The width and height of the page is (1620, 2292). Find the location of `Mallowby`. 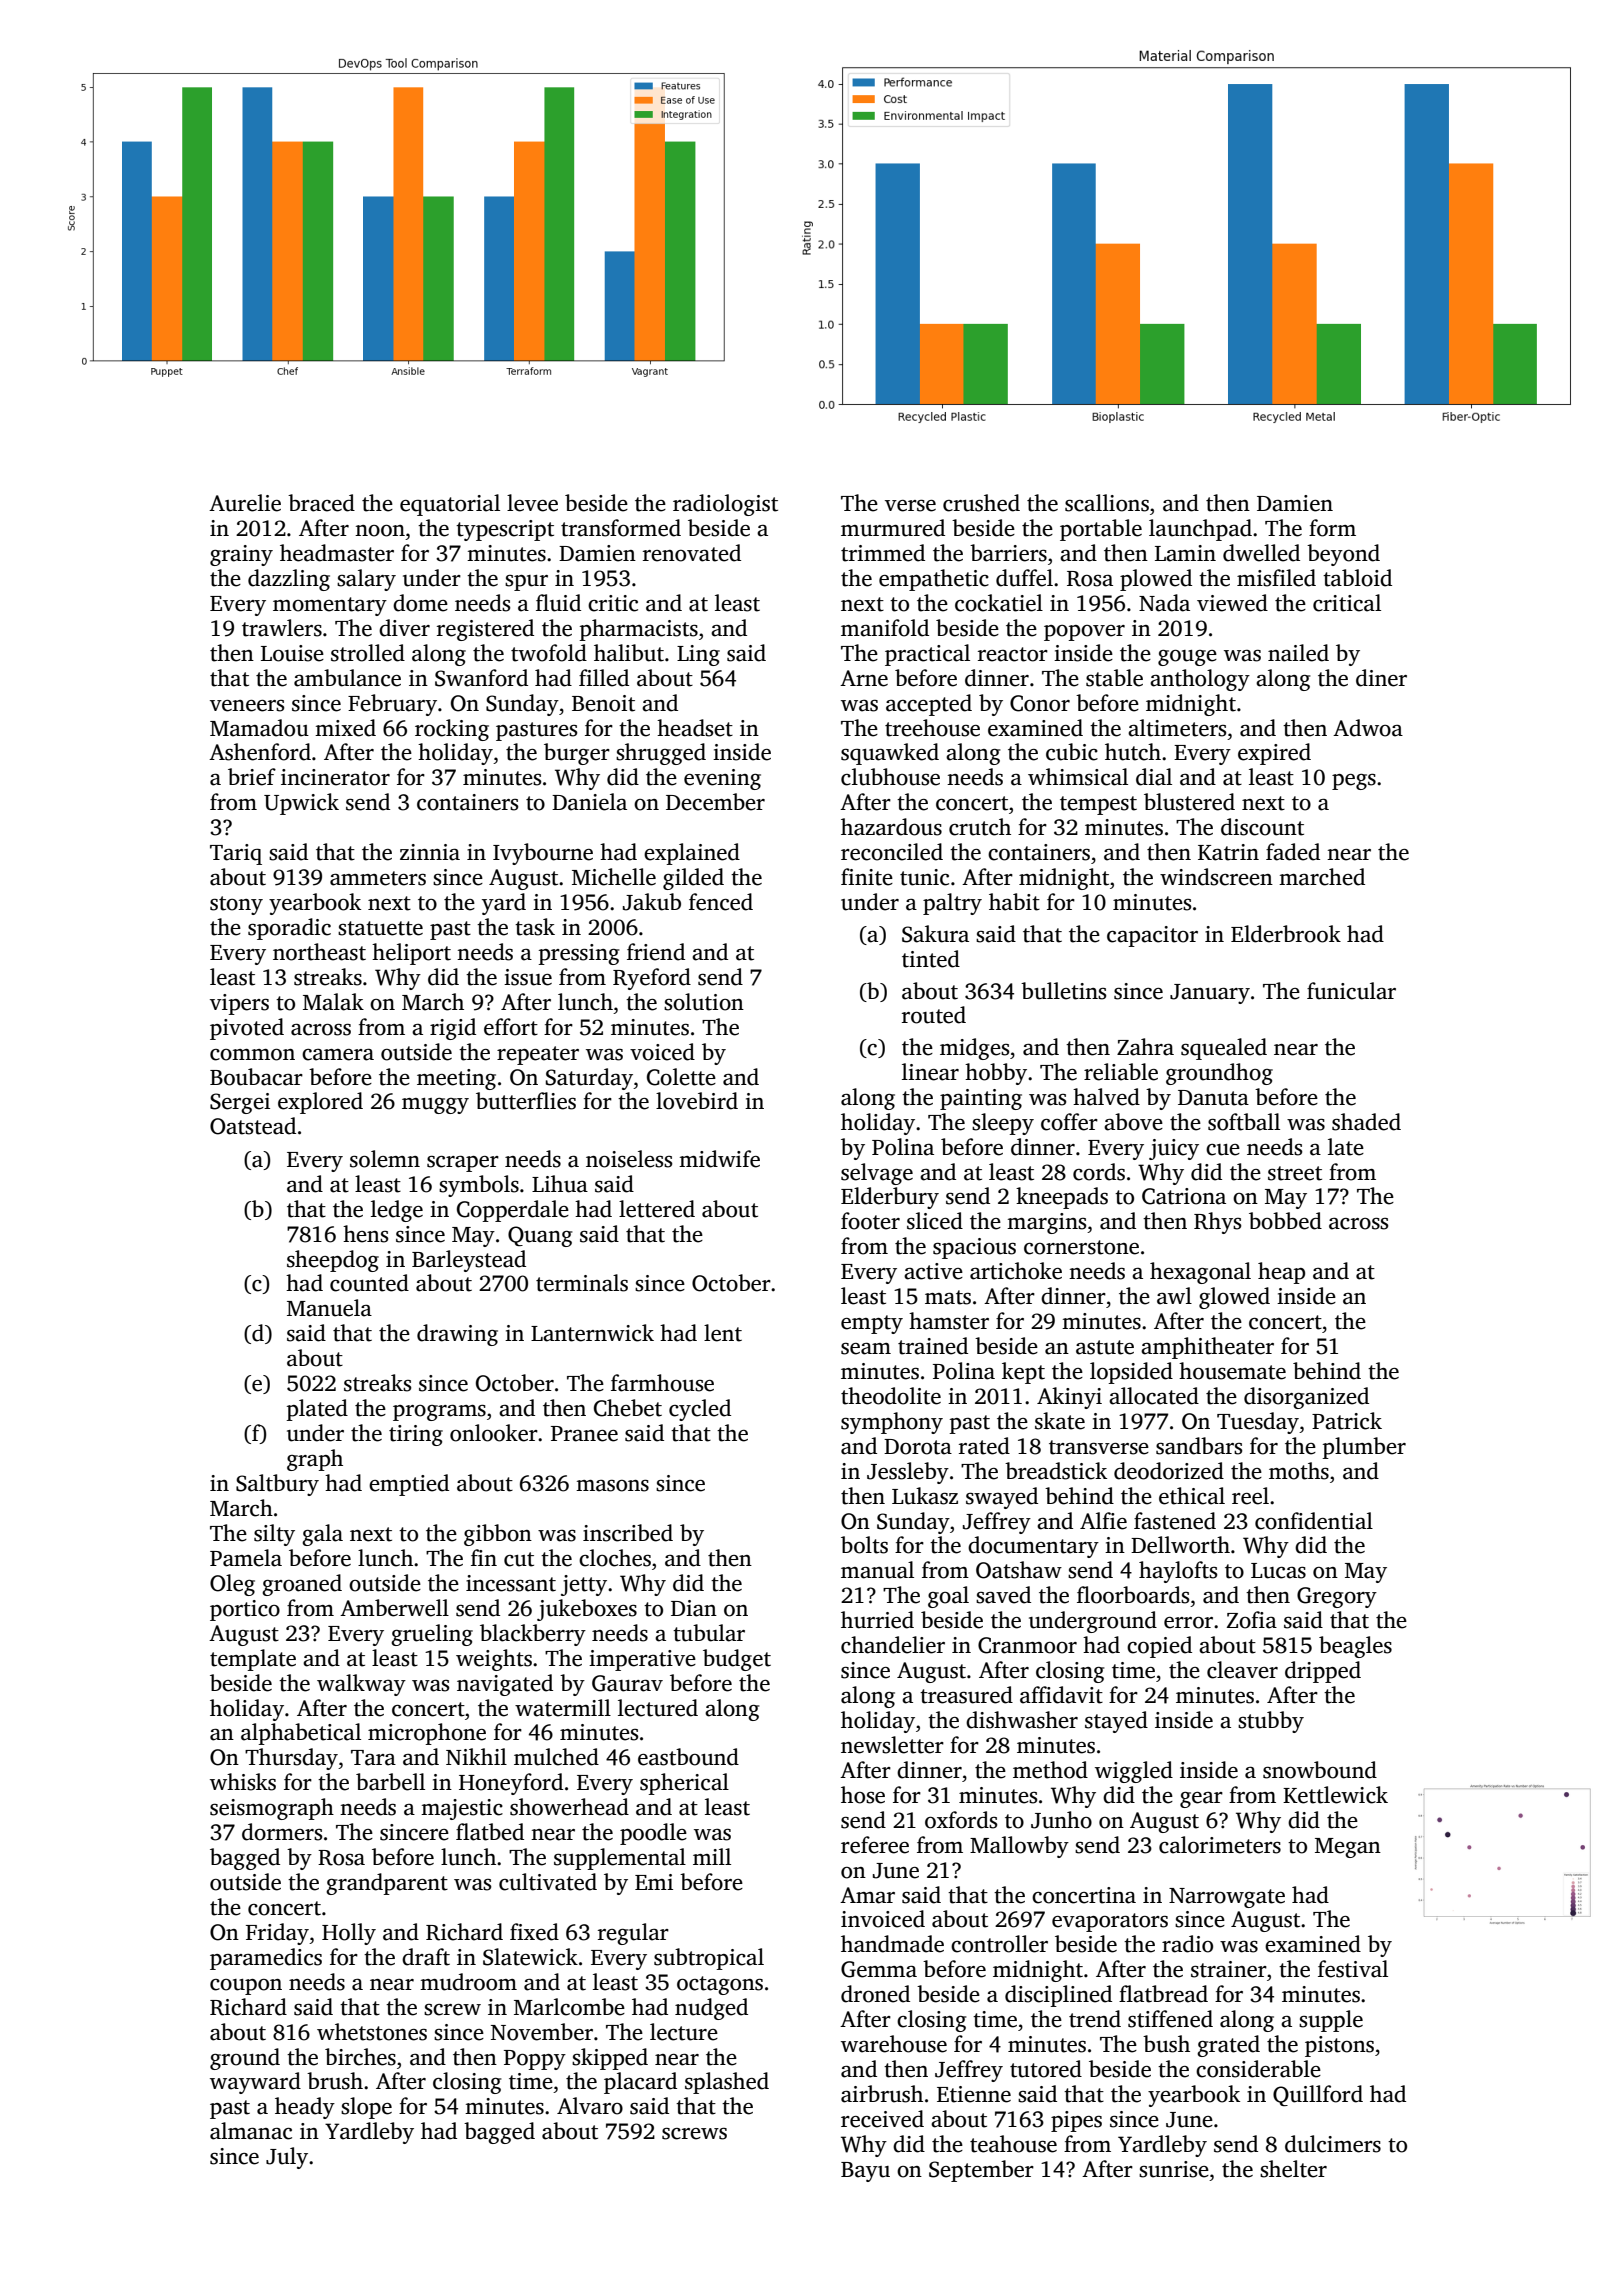

Mallowby is located at coordinates (1019, 1847).
